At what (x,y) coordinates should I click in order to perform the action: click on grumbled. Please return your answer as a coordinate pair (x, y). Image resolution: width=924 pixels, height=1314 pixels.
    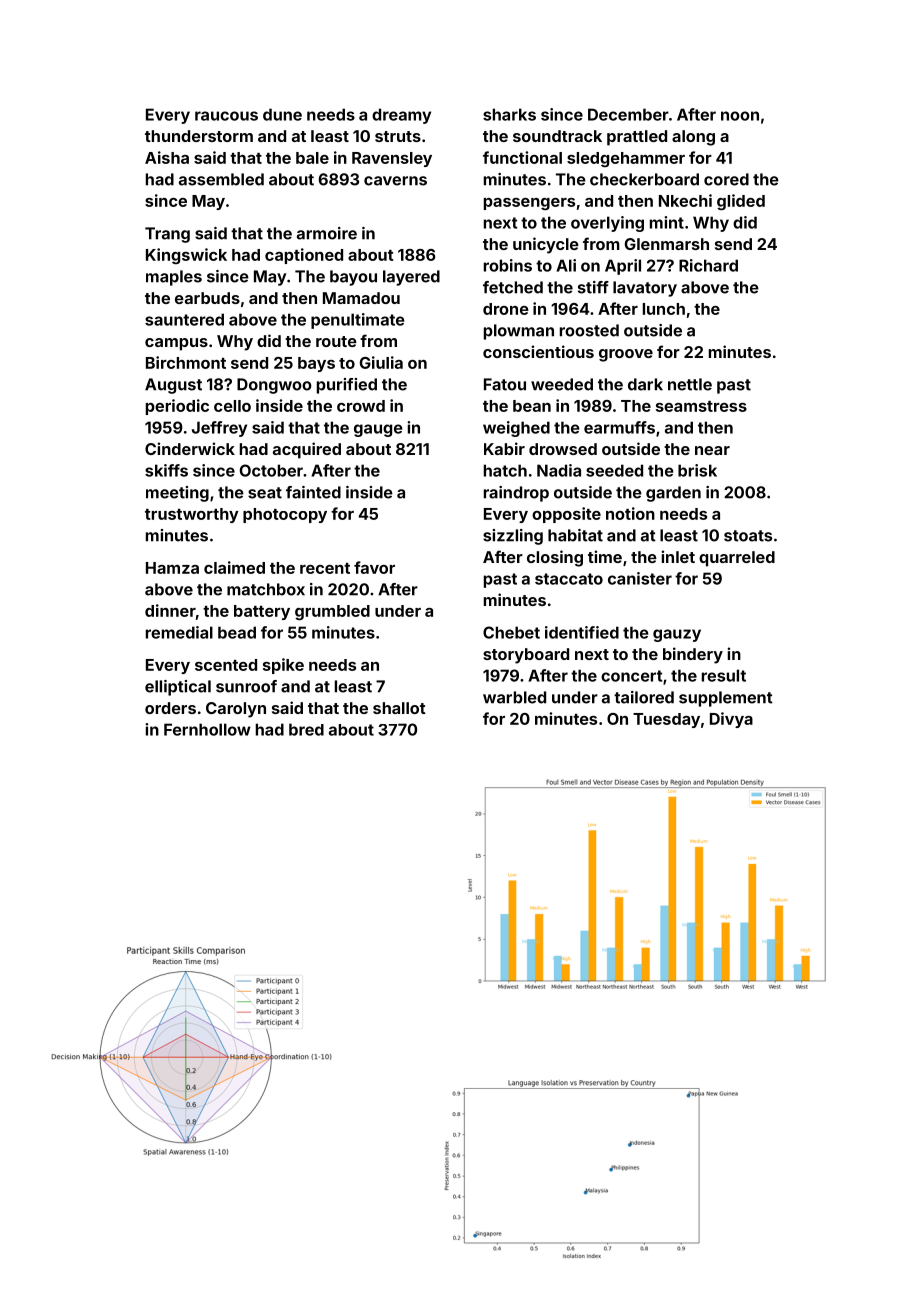
    Looking at the image, I should click on (332, 612).
